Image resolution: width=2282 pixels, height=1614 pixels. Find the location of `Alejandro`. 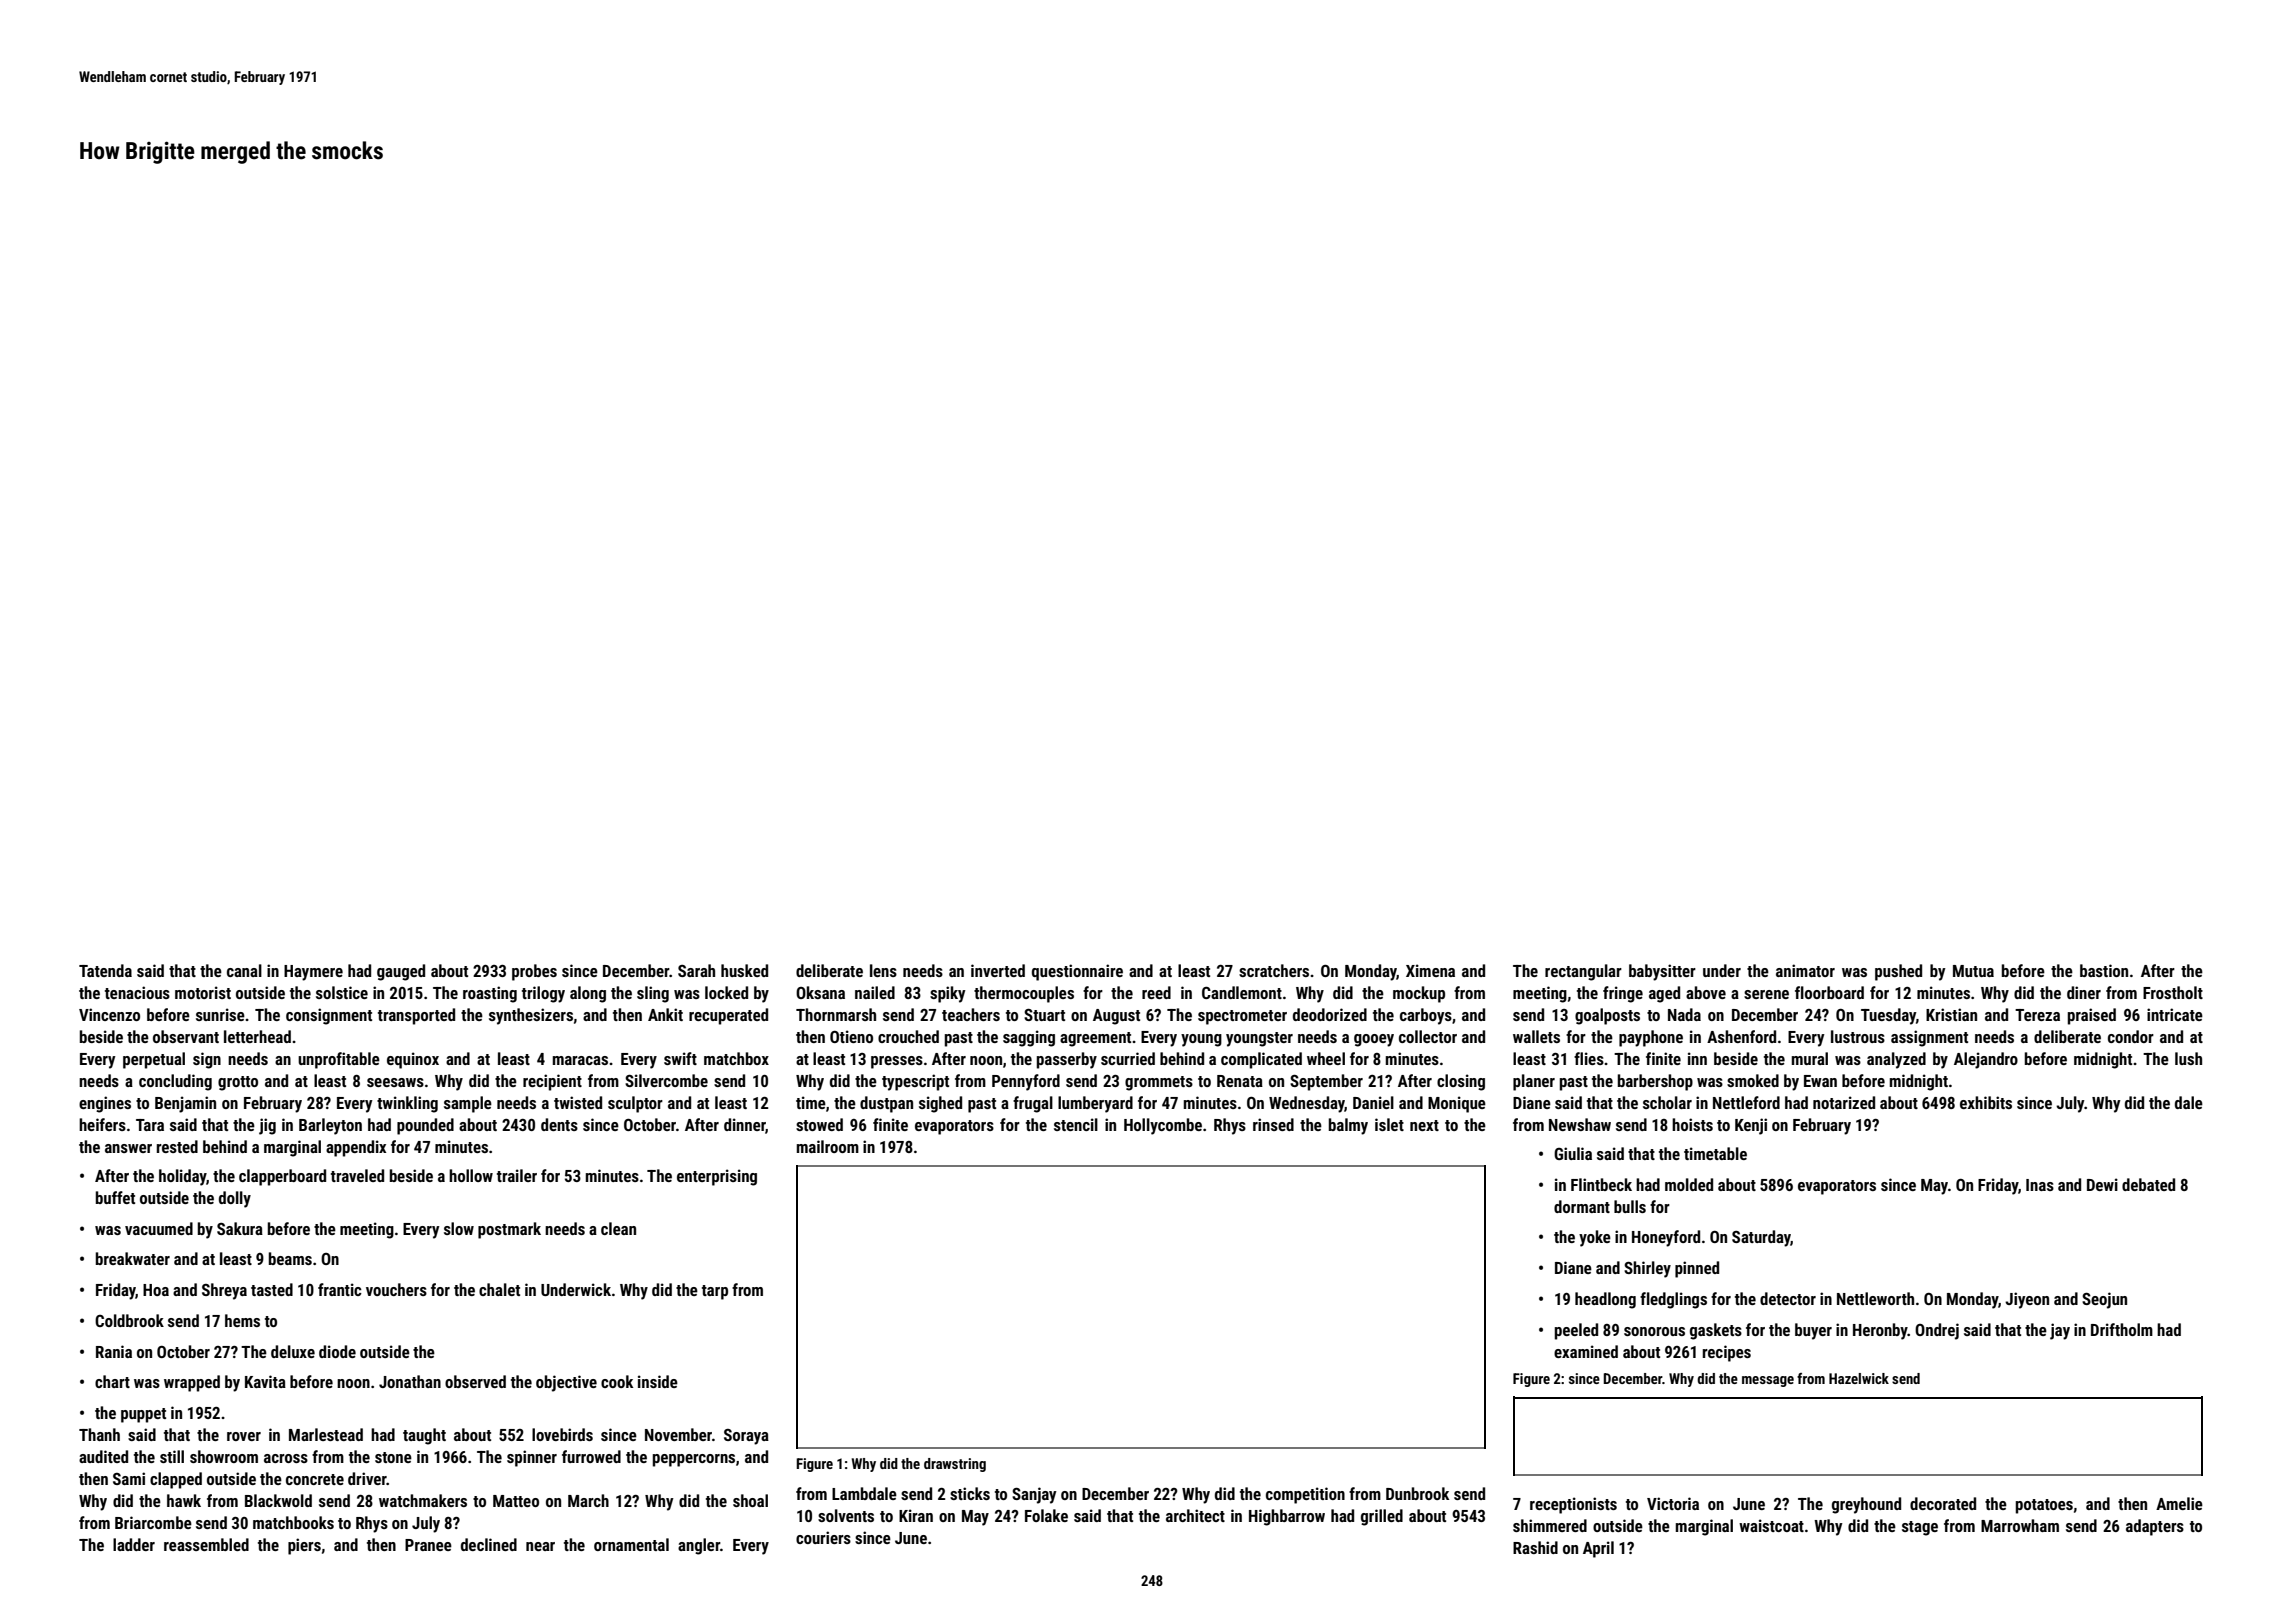

Alejandro is located at coordinates (1986, 1060).
